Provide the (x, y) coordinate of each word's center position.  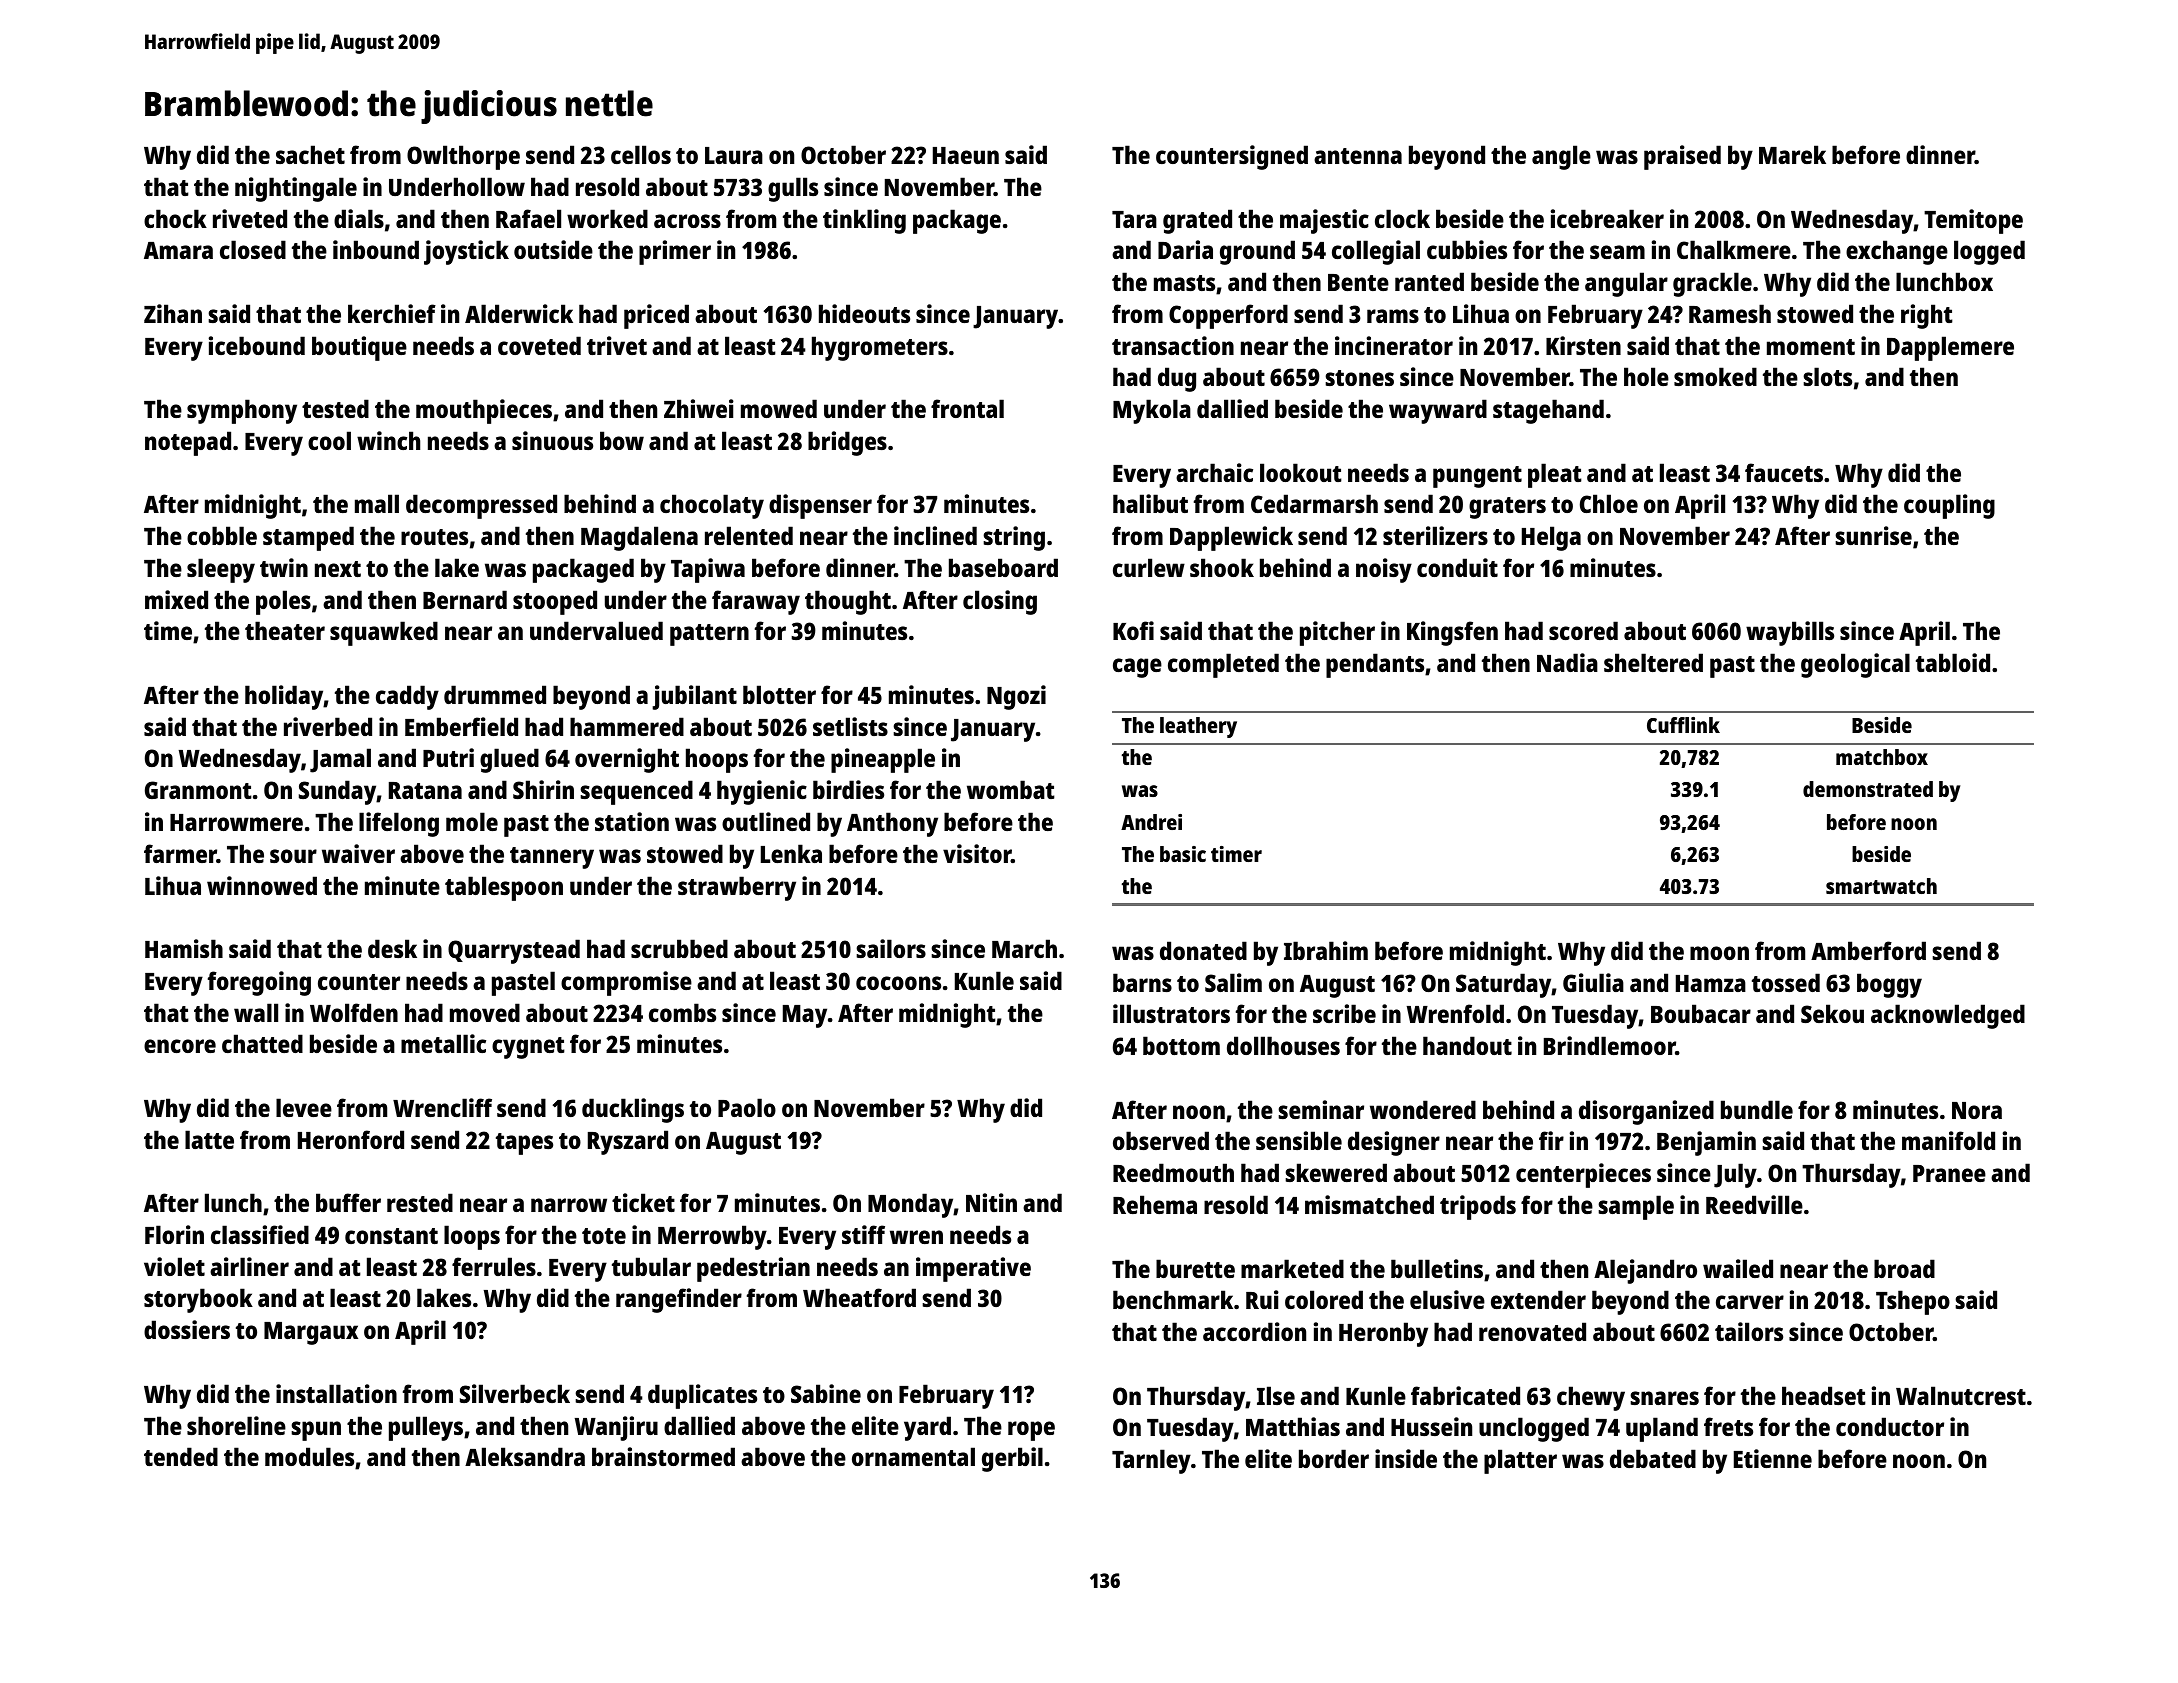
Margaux (311, 1333)
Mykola (1152, 411)
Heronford (351, 1139)
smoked (1715, 376)
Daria (1185, 249)
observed (1161, 1140)
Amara (178, 250)
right (1927, 316)
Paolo (747, 1107)
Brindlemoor (1610, 1045)
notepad (188, 443)
